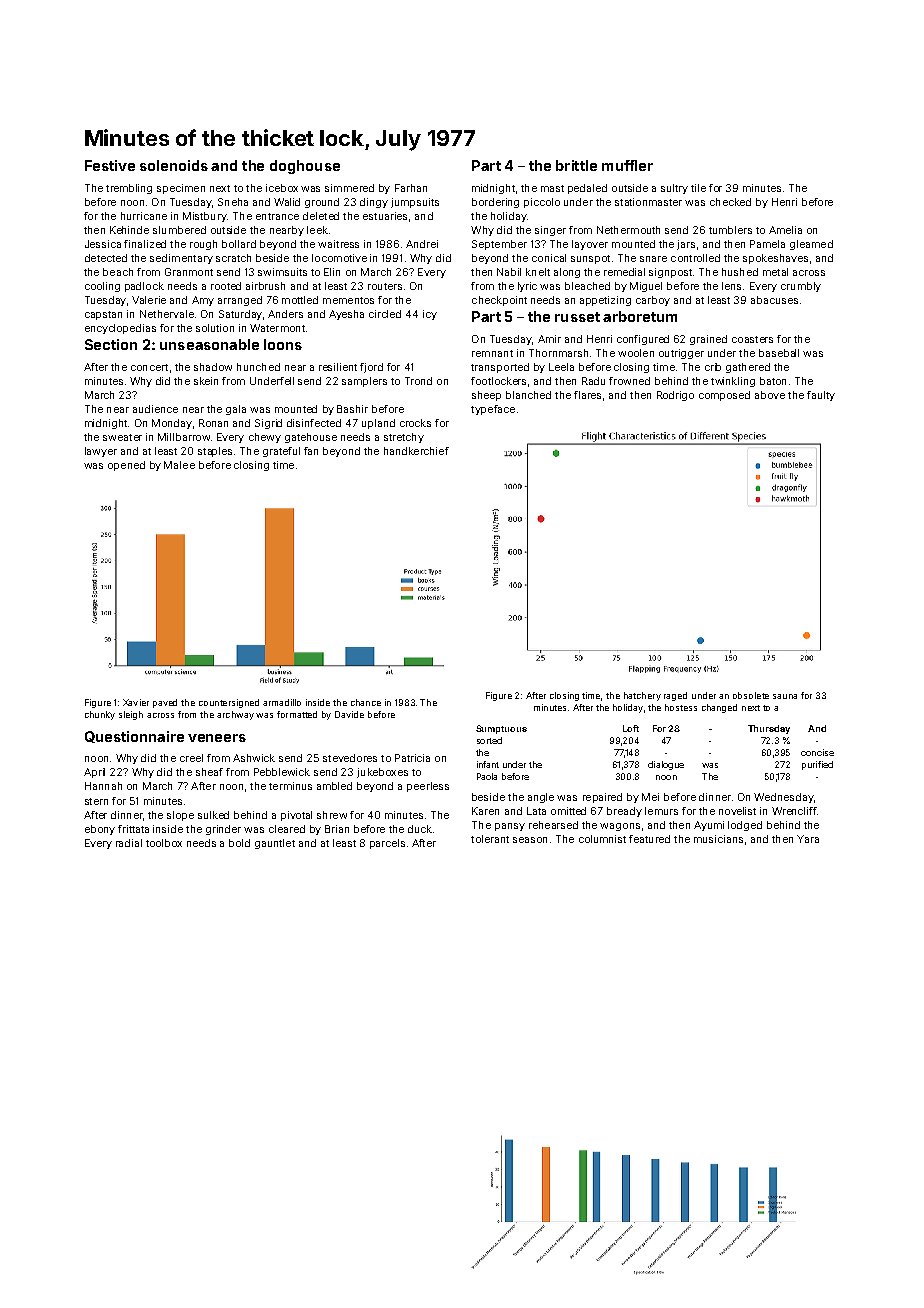 The image size is (924, 1308). What do you see at coordinates (174, 165) in the screenshot?
I see `solenoids` at bounding box center [174, 165].
